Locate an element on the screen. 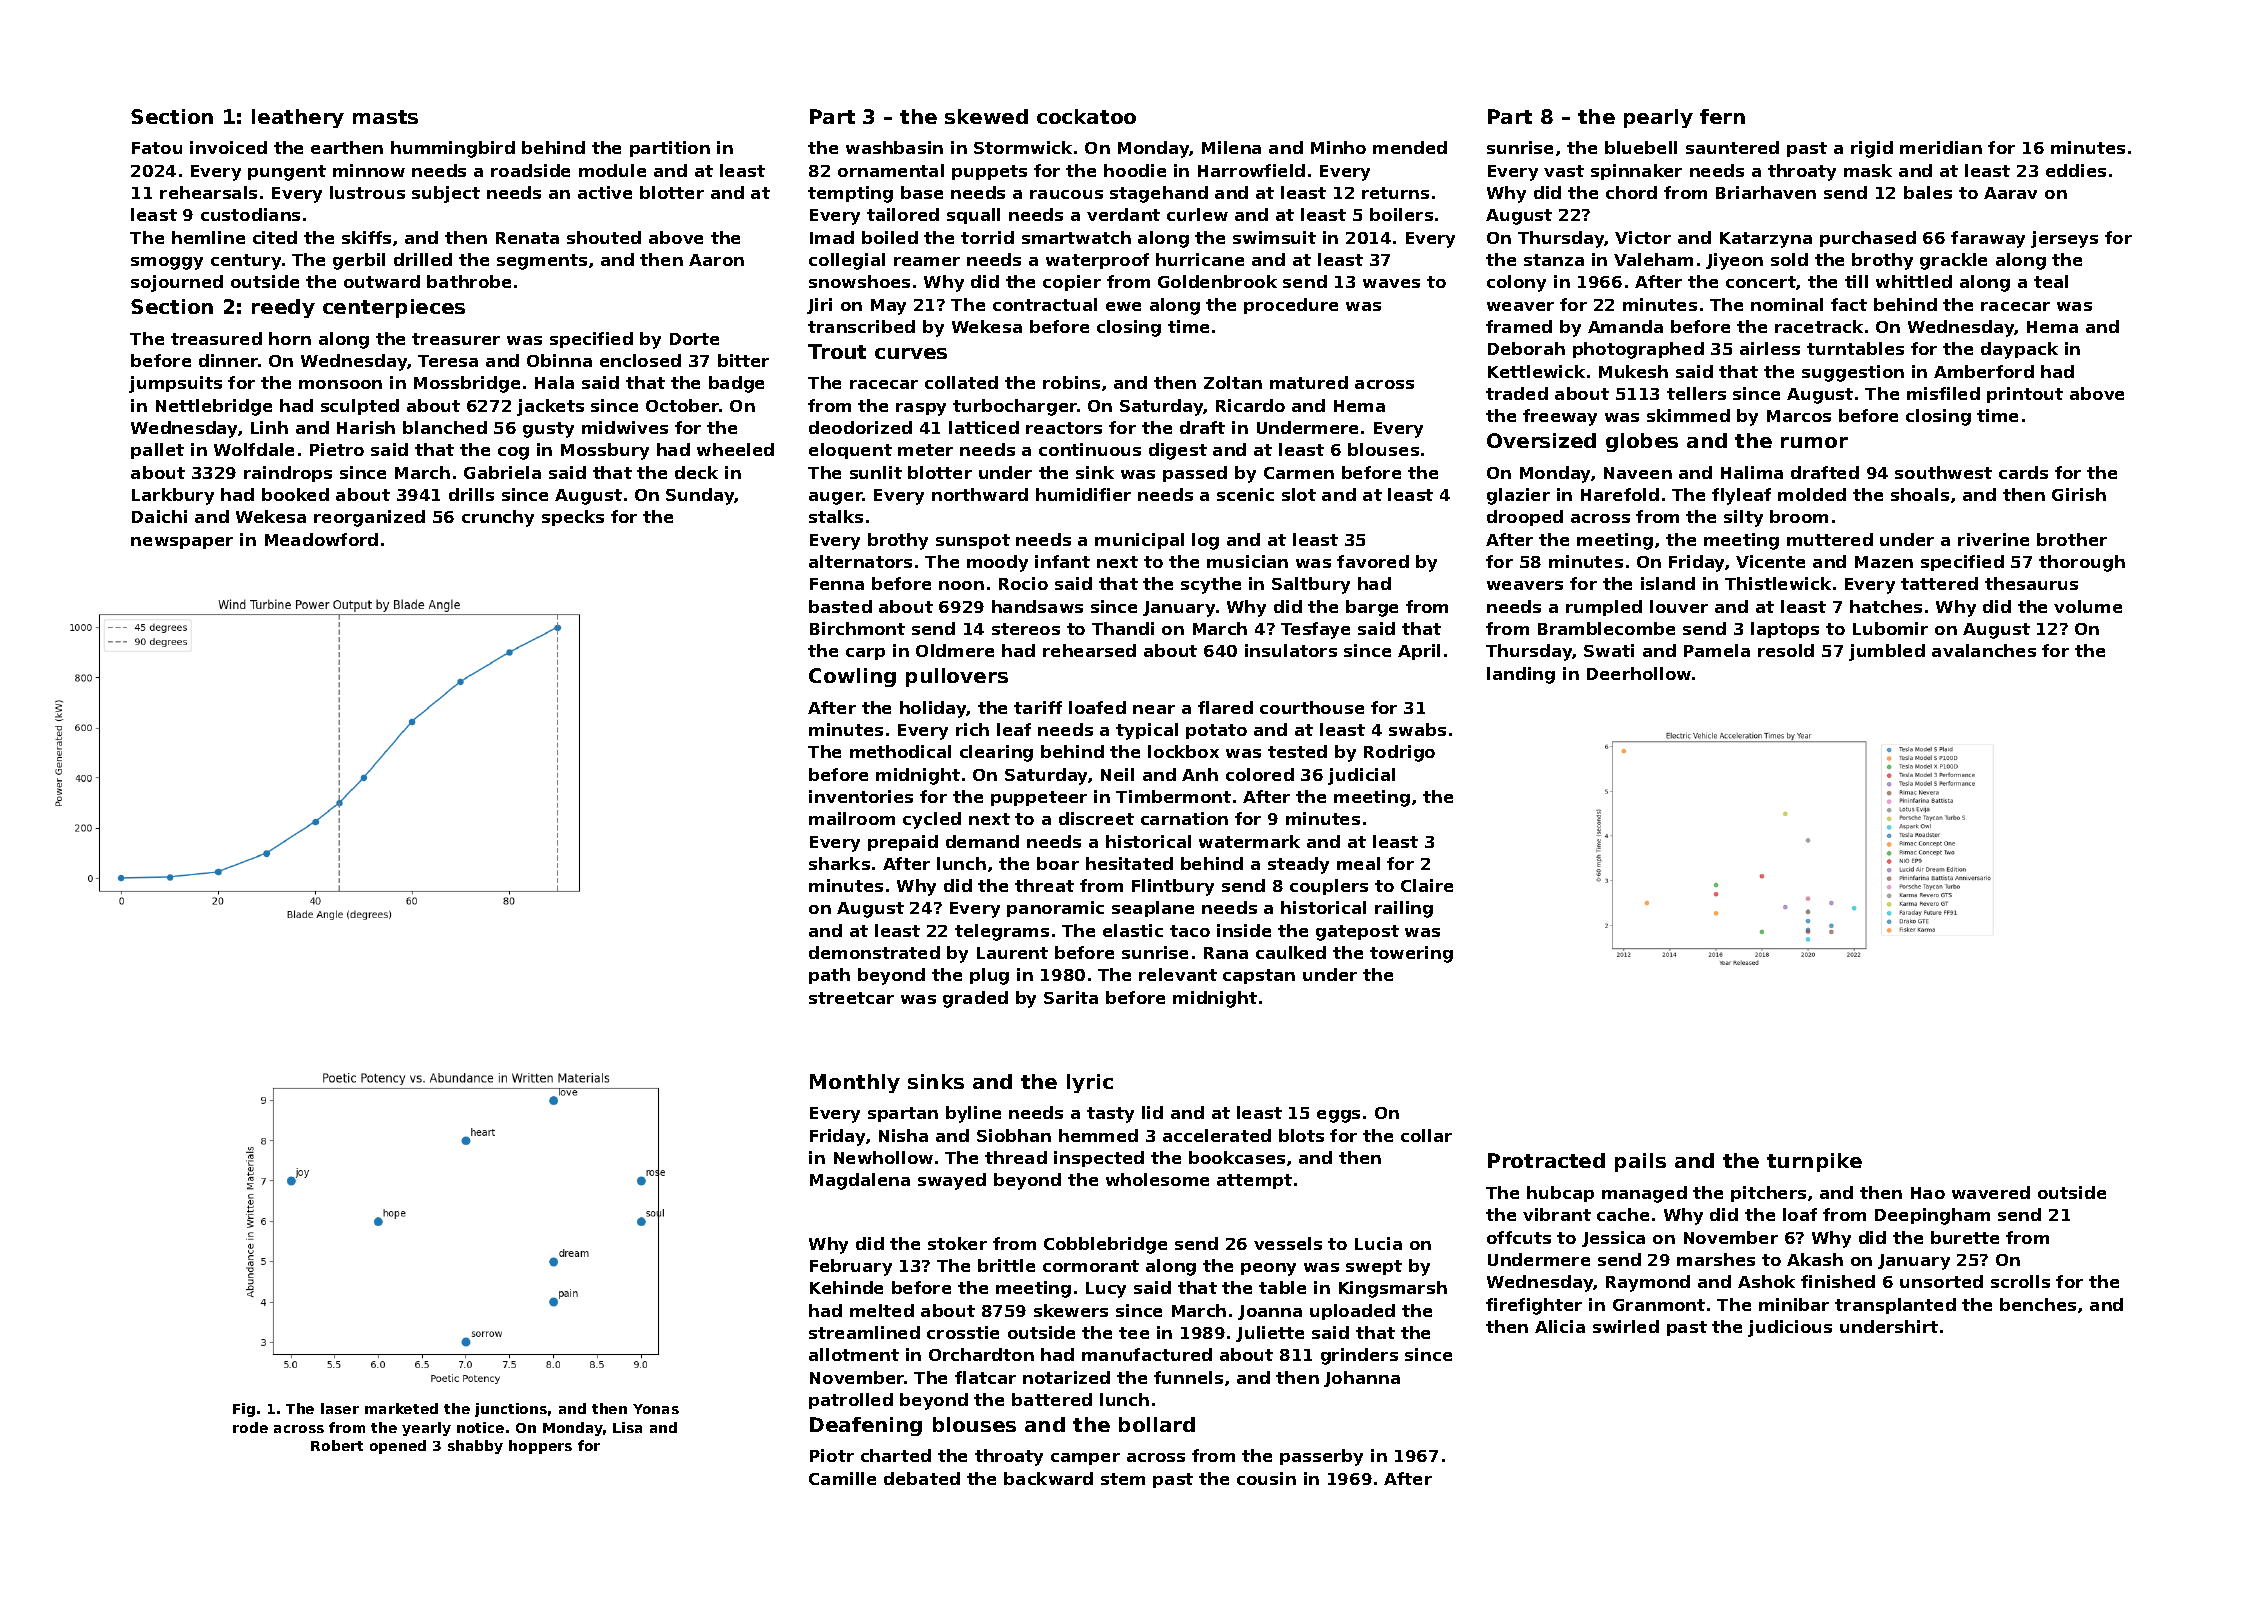  cockatoo is located at coordinates (1086, 116).
